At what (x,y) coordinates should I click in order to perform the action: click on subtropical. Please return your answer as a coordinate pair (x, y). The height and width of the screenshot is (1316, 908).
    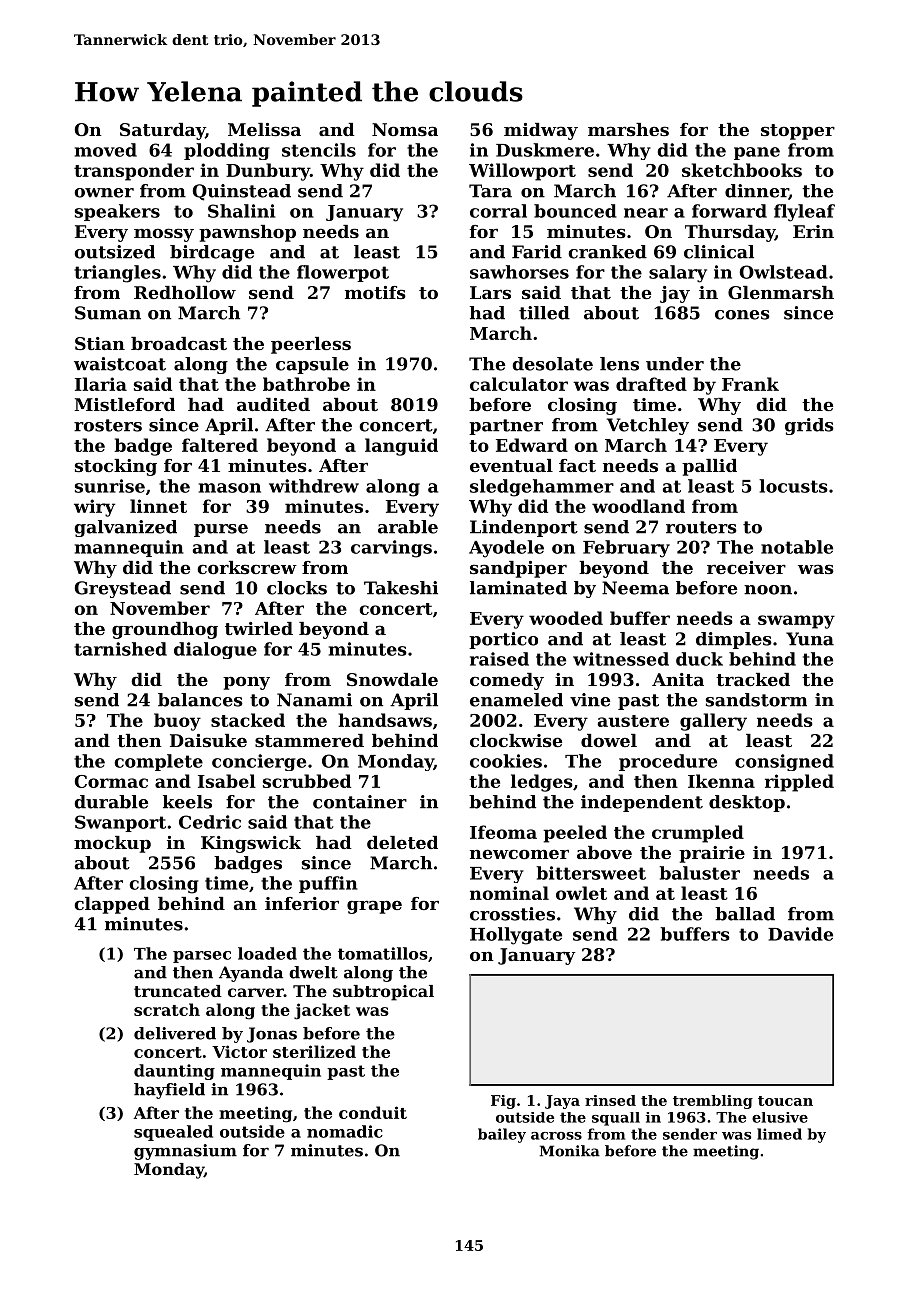
    Looking at the image, I should click on (383, 993).
